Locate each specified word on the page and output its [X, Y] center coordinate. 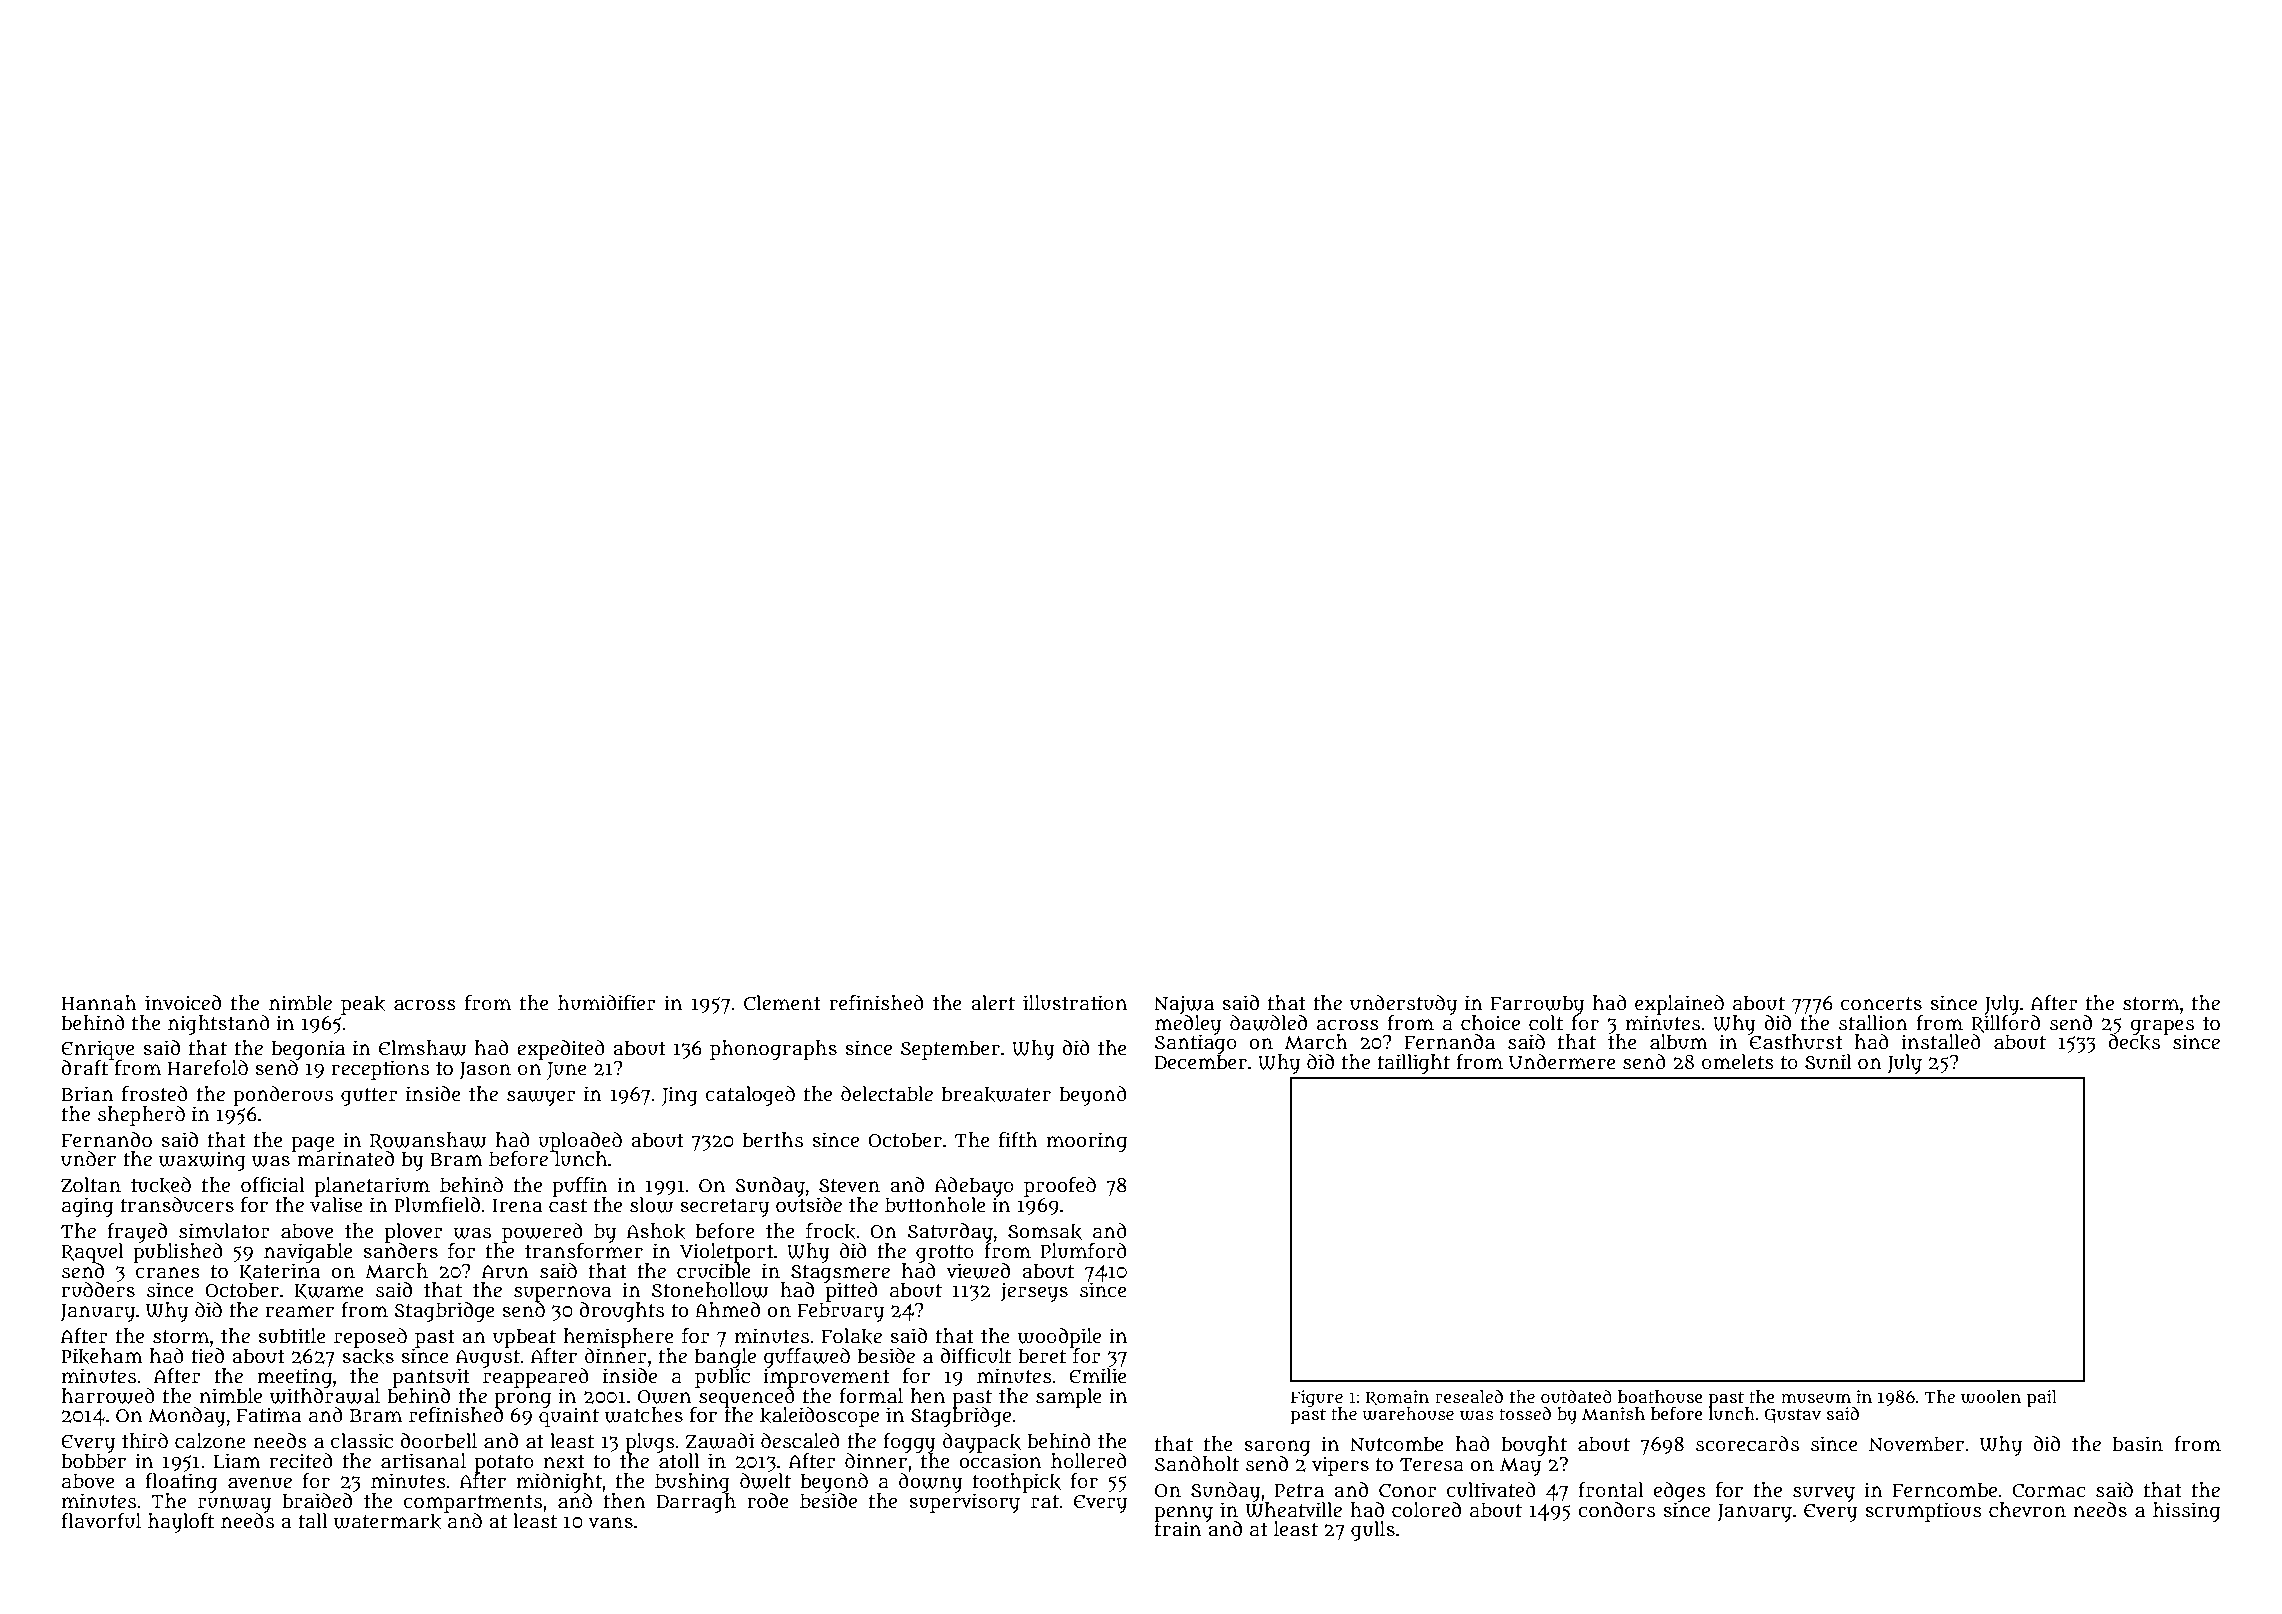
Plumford [1084, 1251]
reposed [370, 1338]
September [950, 1050]
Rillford [2005, 1023]
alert [993, 1003]
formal [871, 1396]
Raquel [92, 1252]
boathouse [1660, 1397]
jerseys [1034, 1292]
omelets [1738, 1062]
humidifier [607, 1003]
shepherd [141, 1116]
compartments [473, 1503]
